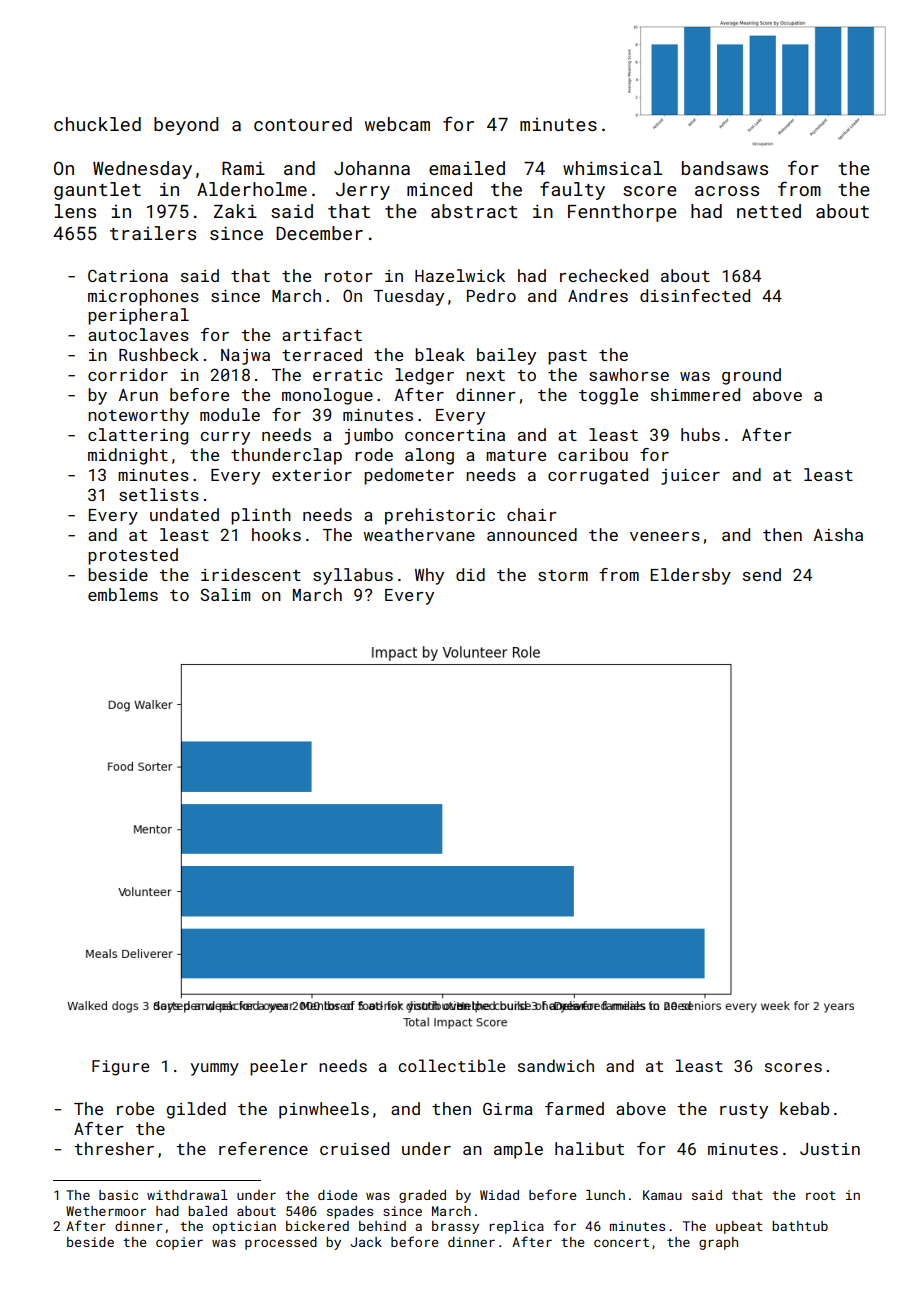 The image size is (924, 1314). Describe the element at coordinates (179, 1243) in the page. I see `copier` at that location.
